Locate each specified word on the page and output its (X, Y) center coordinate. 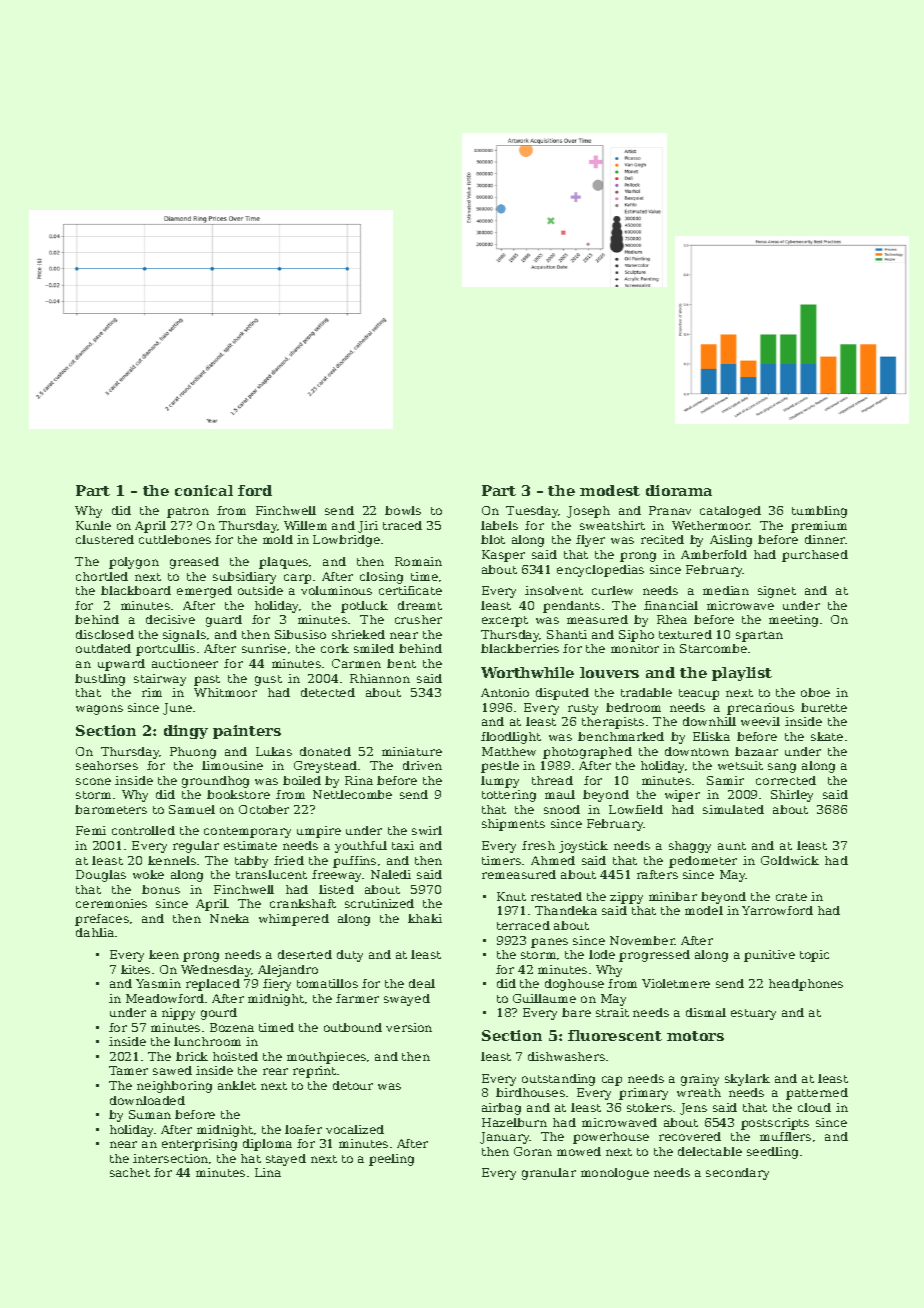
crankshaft (303, 903)
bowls (403, 510)
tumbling (819, 512)
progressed (654, 956)
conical (204, 490)
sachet (130, 1172)
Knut (511, 896)
